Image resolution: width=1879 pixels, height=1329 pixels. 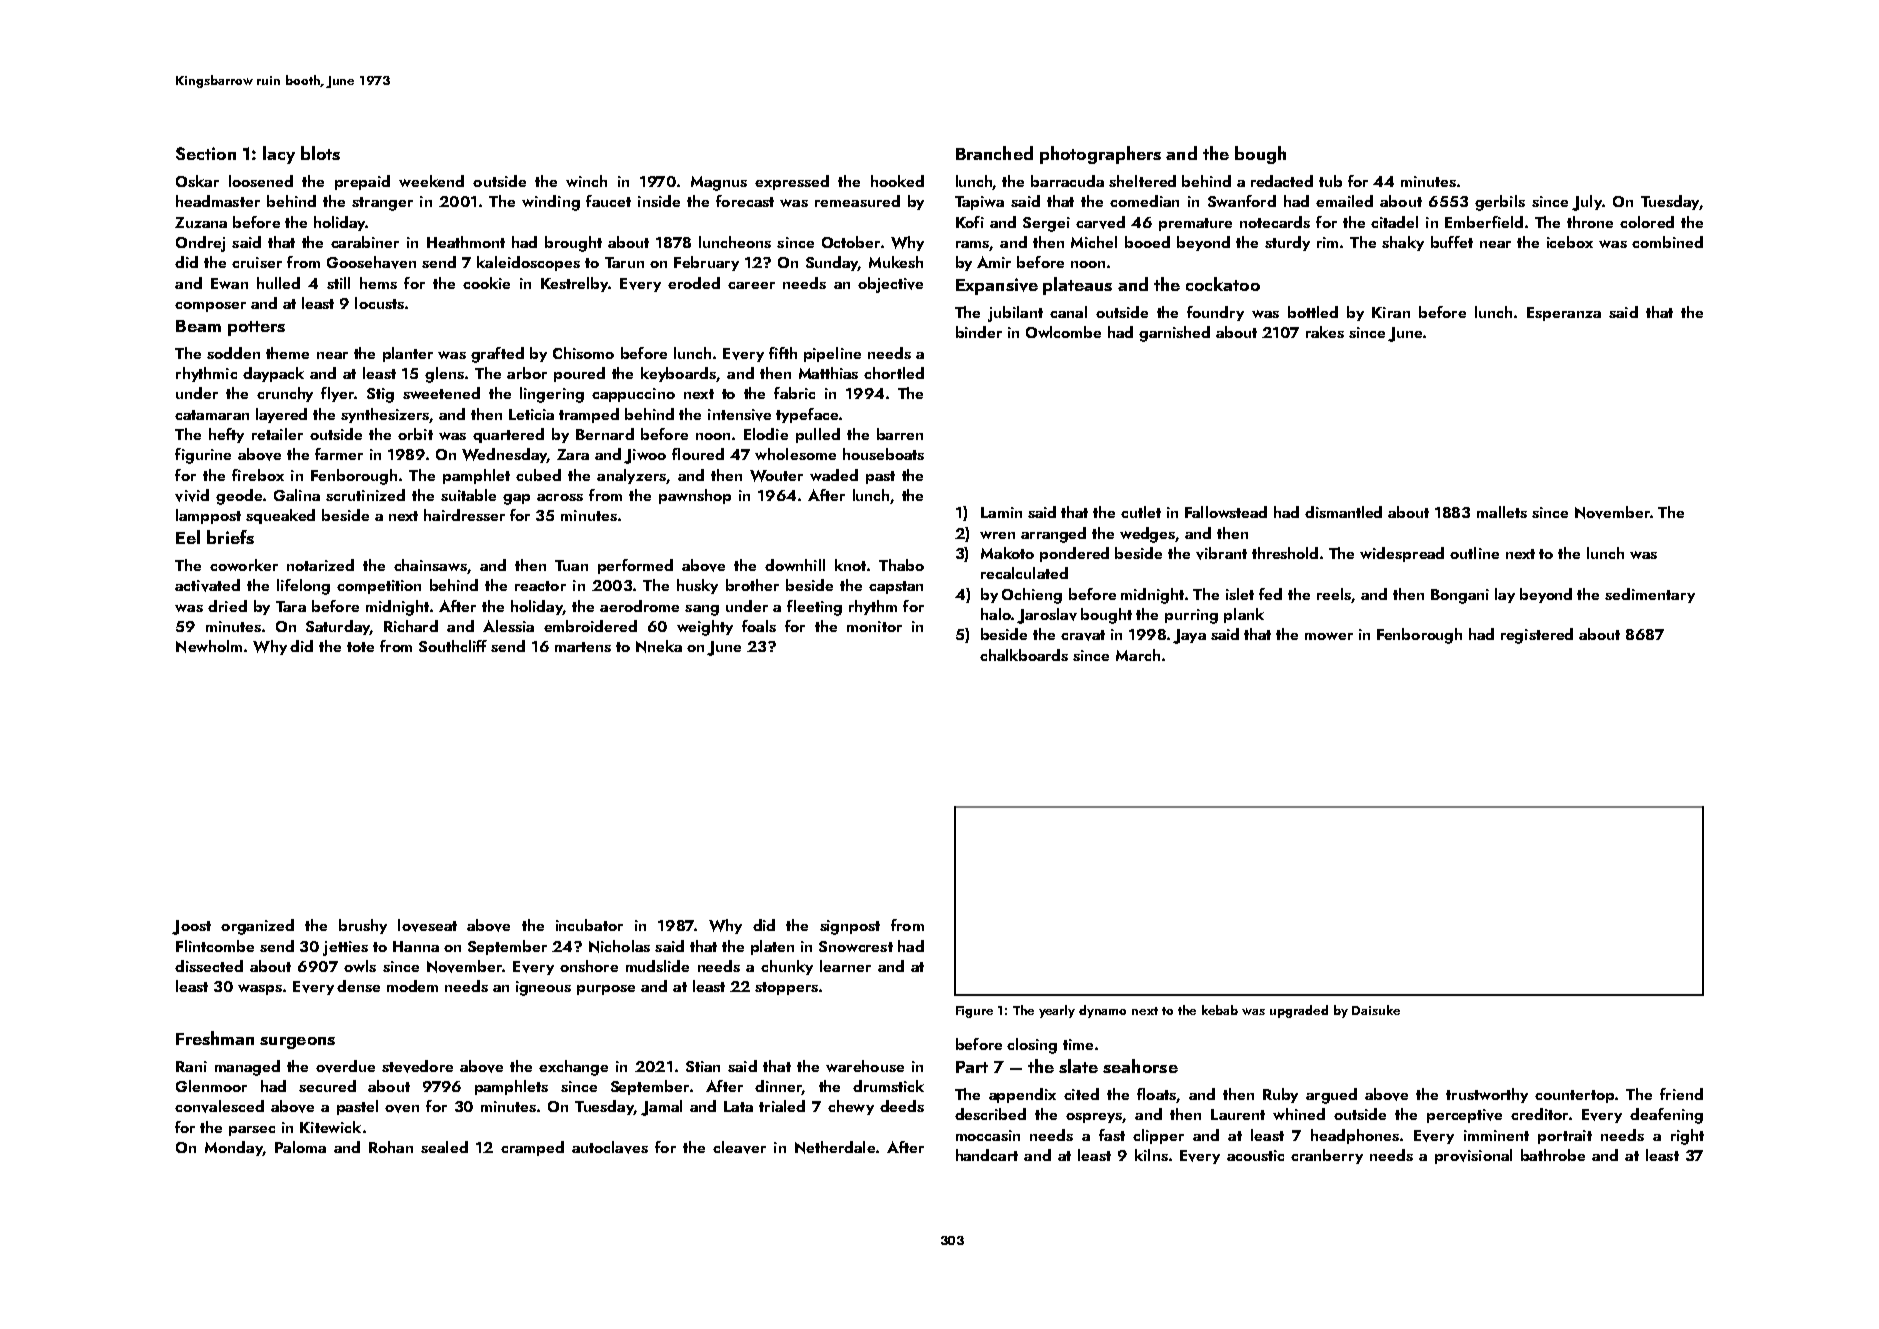 I want to click on dismantled, so click(x=1343, y=512).
